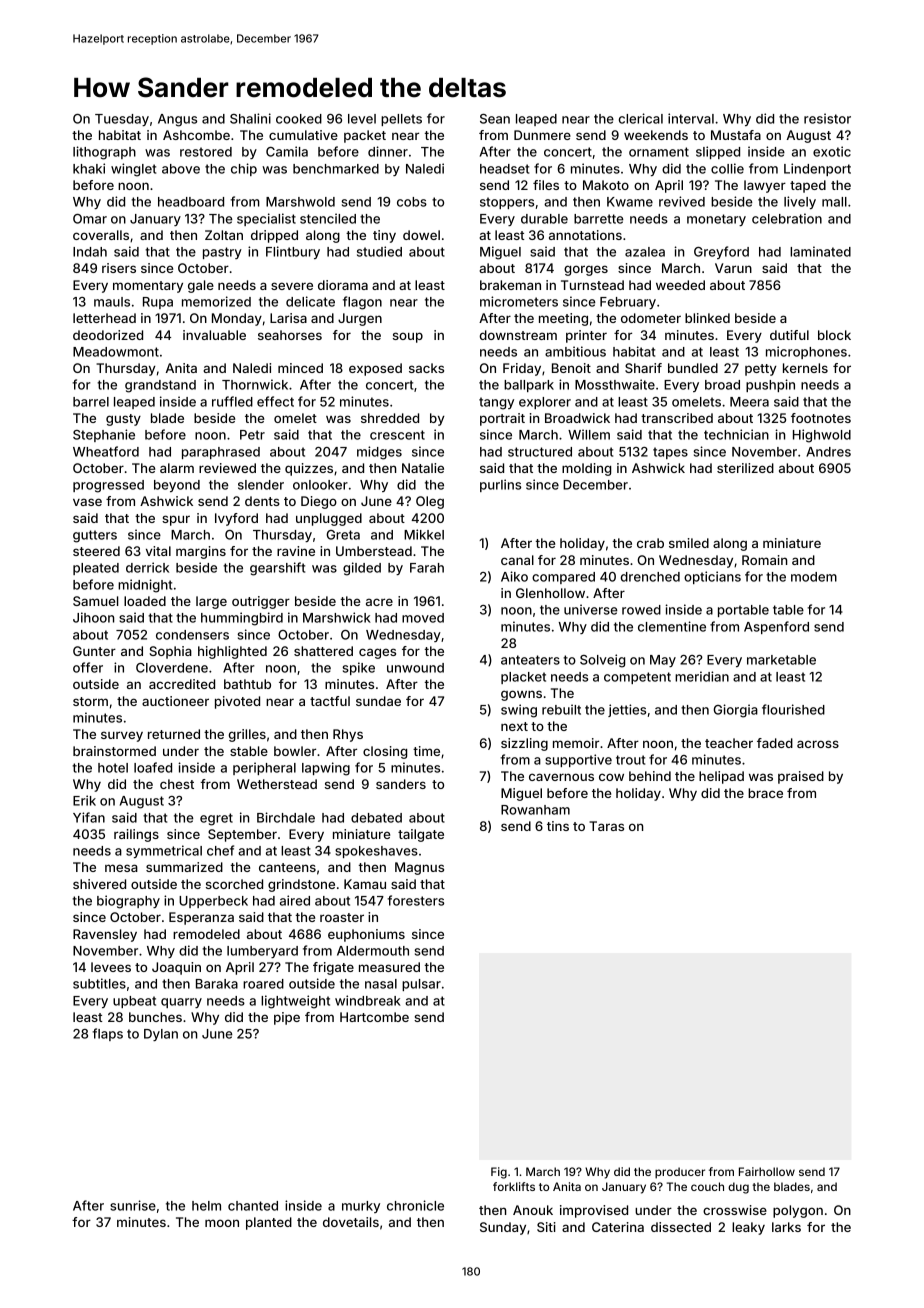 This document has width=924, height=1308. I want to click on midges, so click(379, 453).
